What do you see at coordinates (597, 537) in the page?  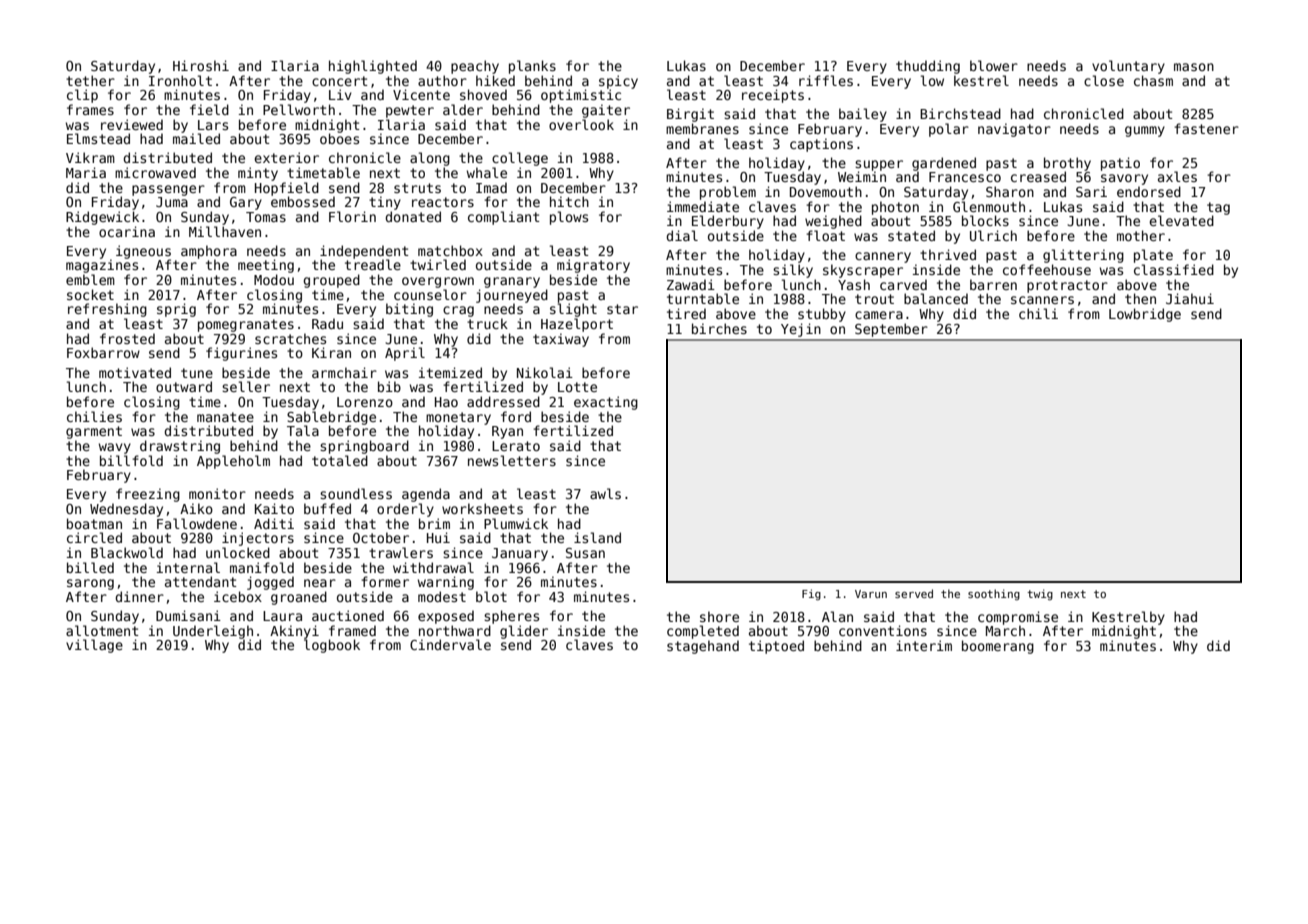 I see `island` at bounding box center [597, 537].
